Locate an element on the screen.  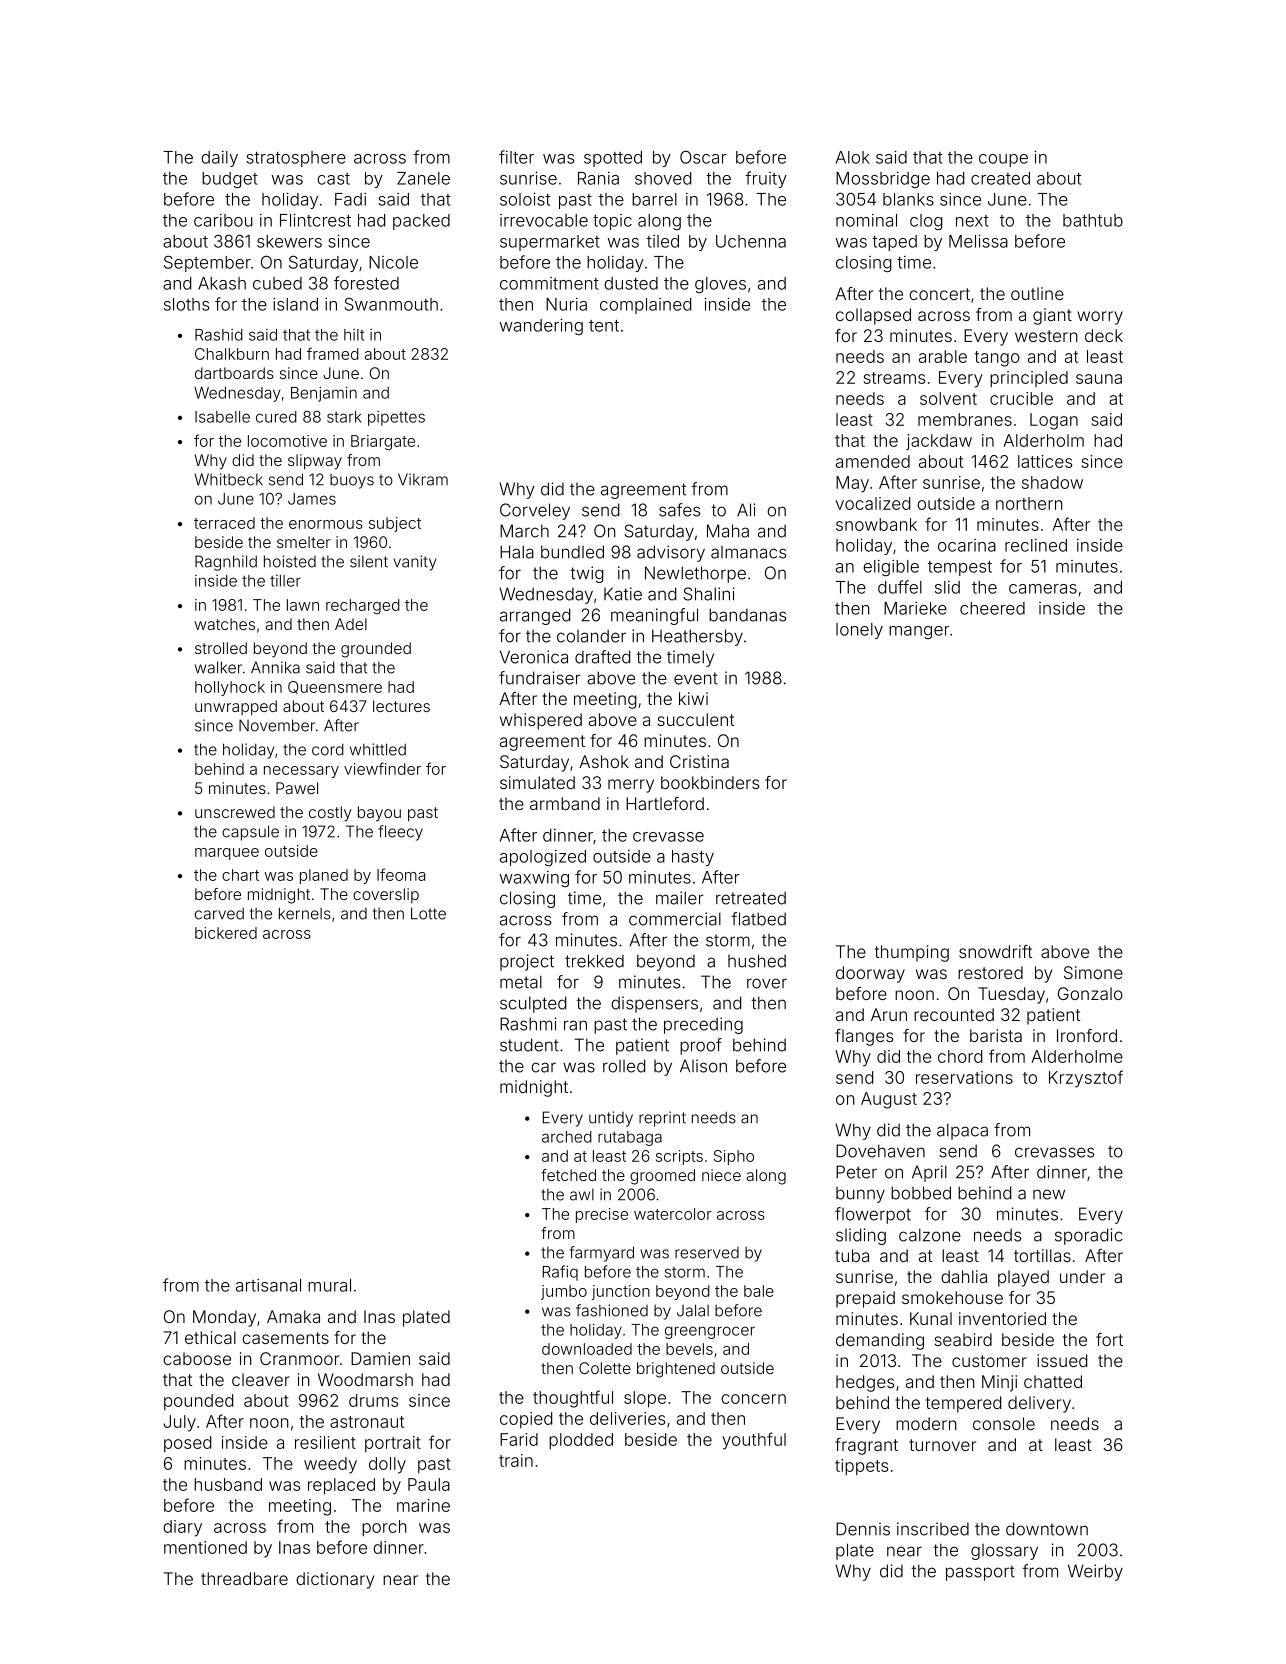
sporadic is located at coordinates (1089, 1236).
